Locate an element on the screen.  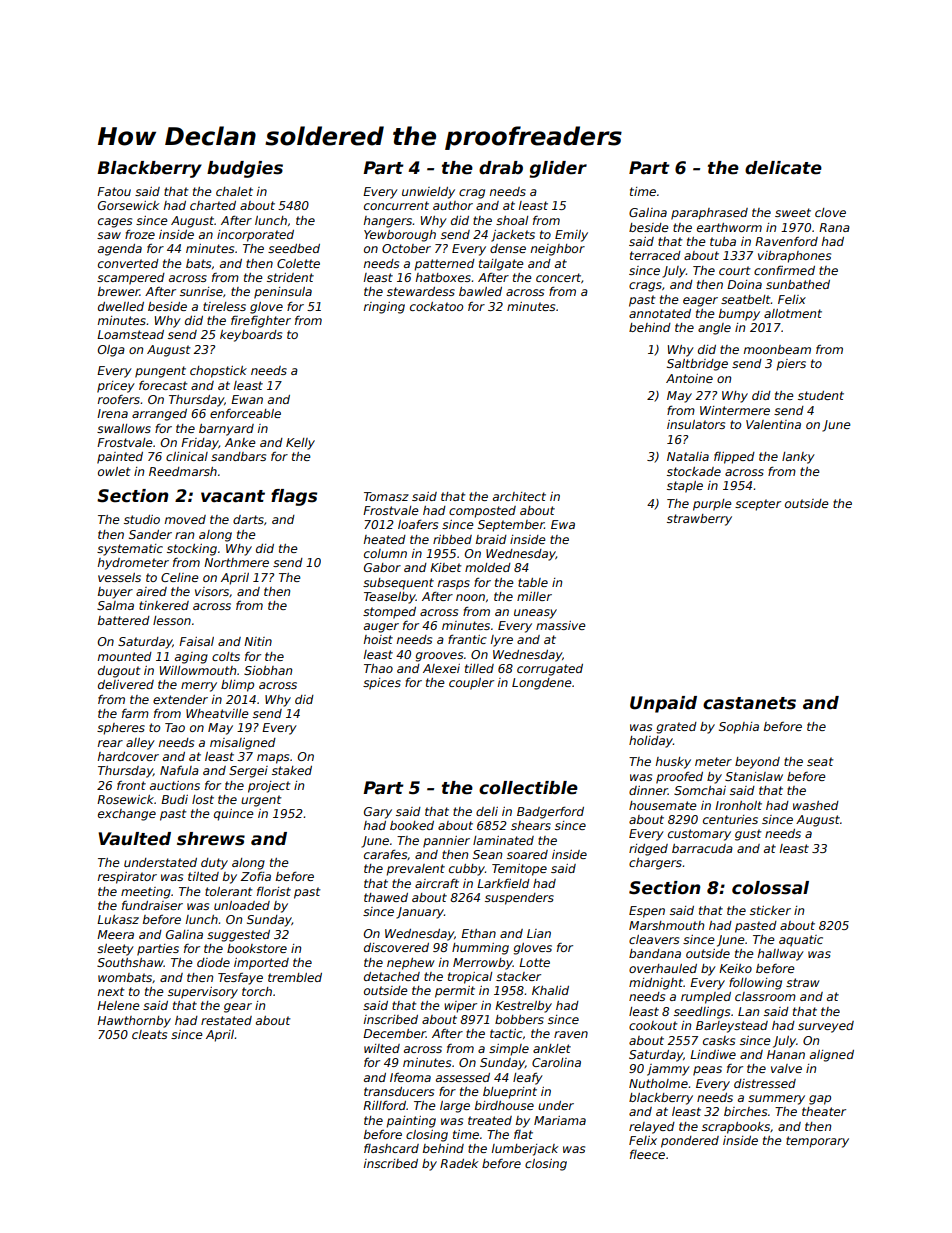
tuba is located at coordinates (723, 241).
